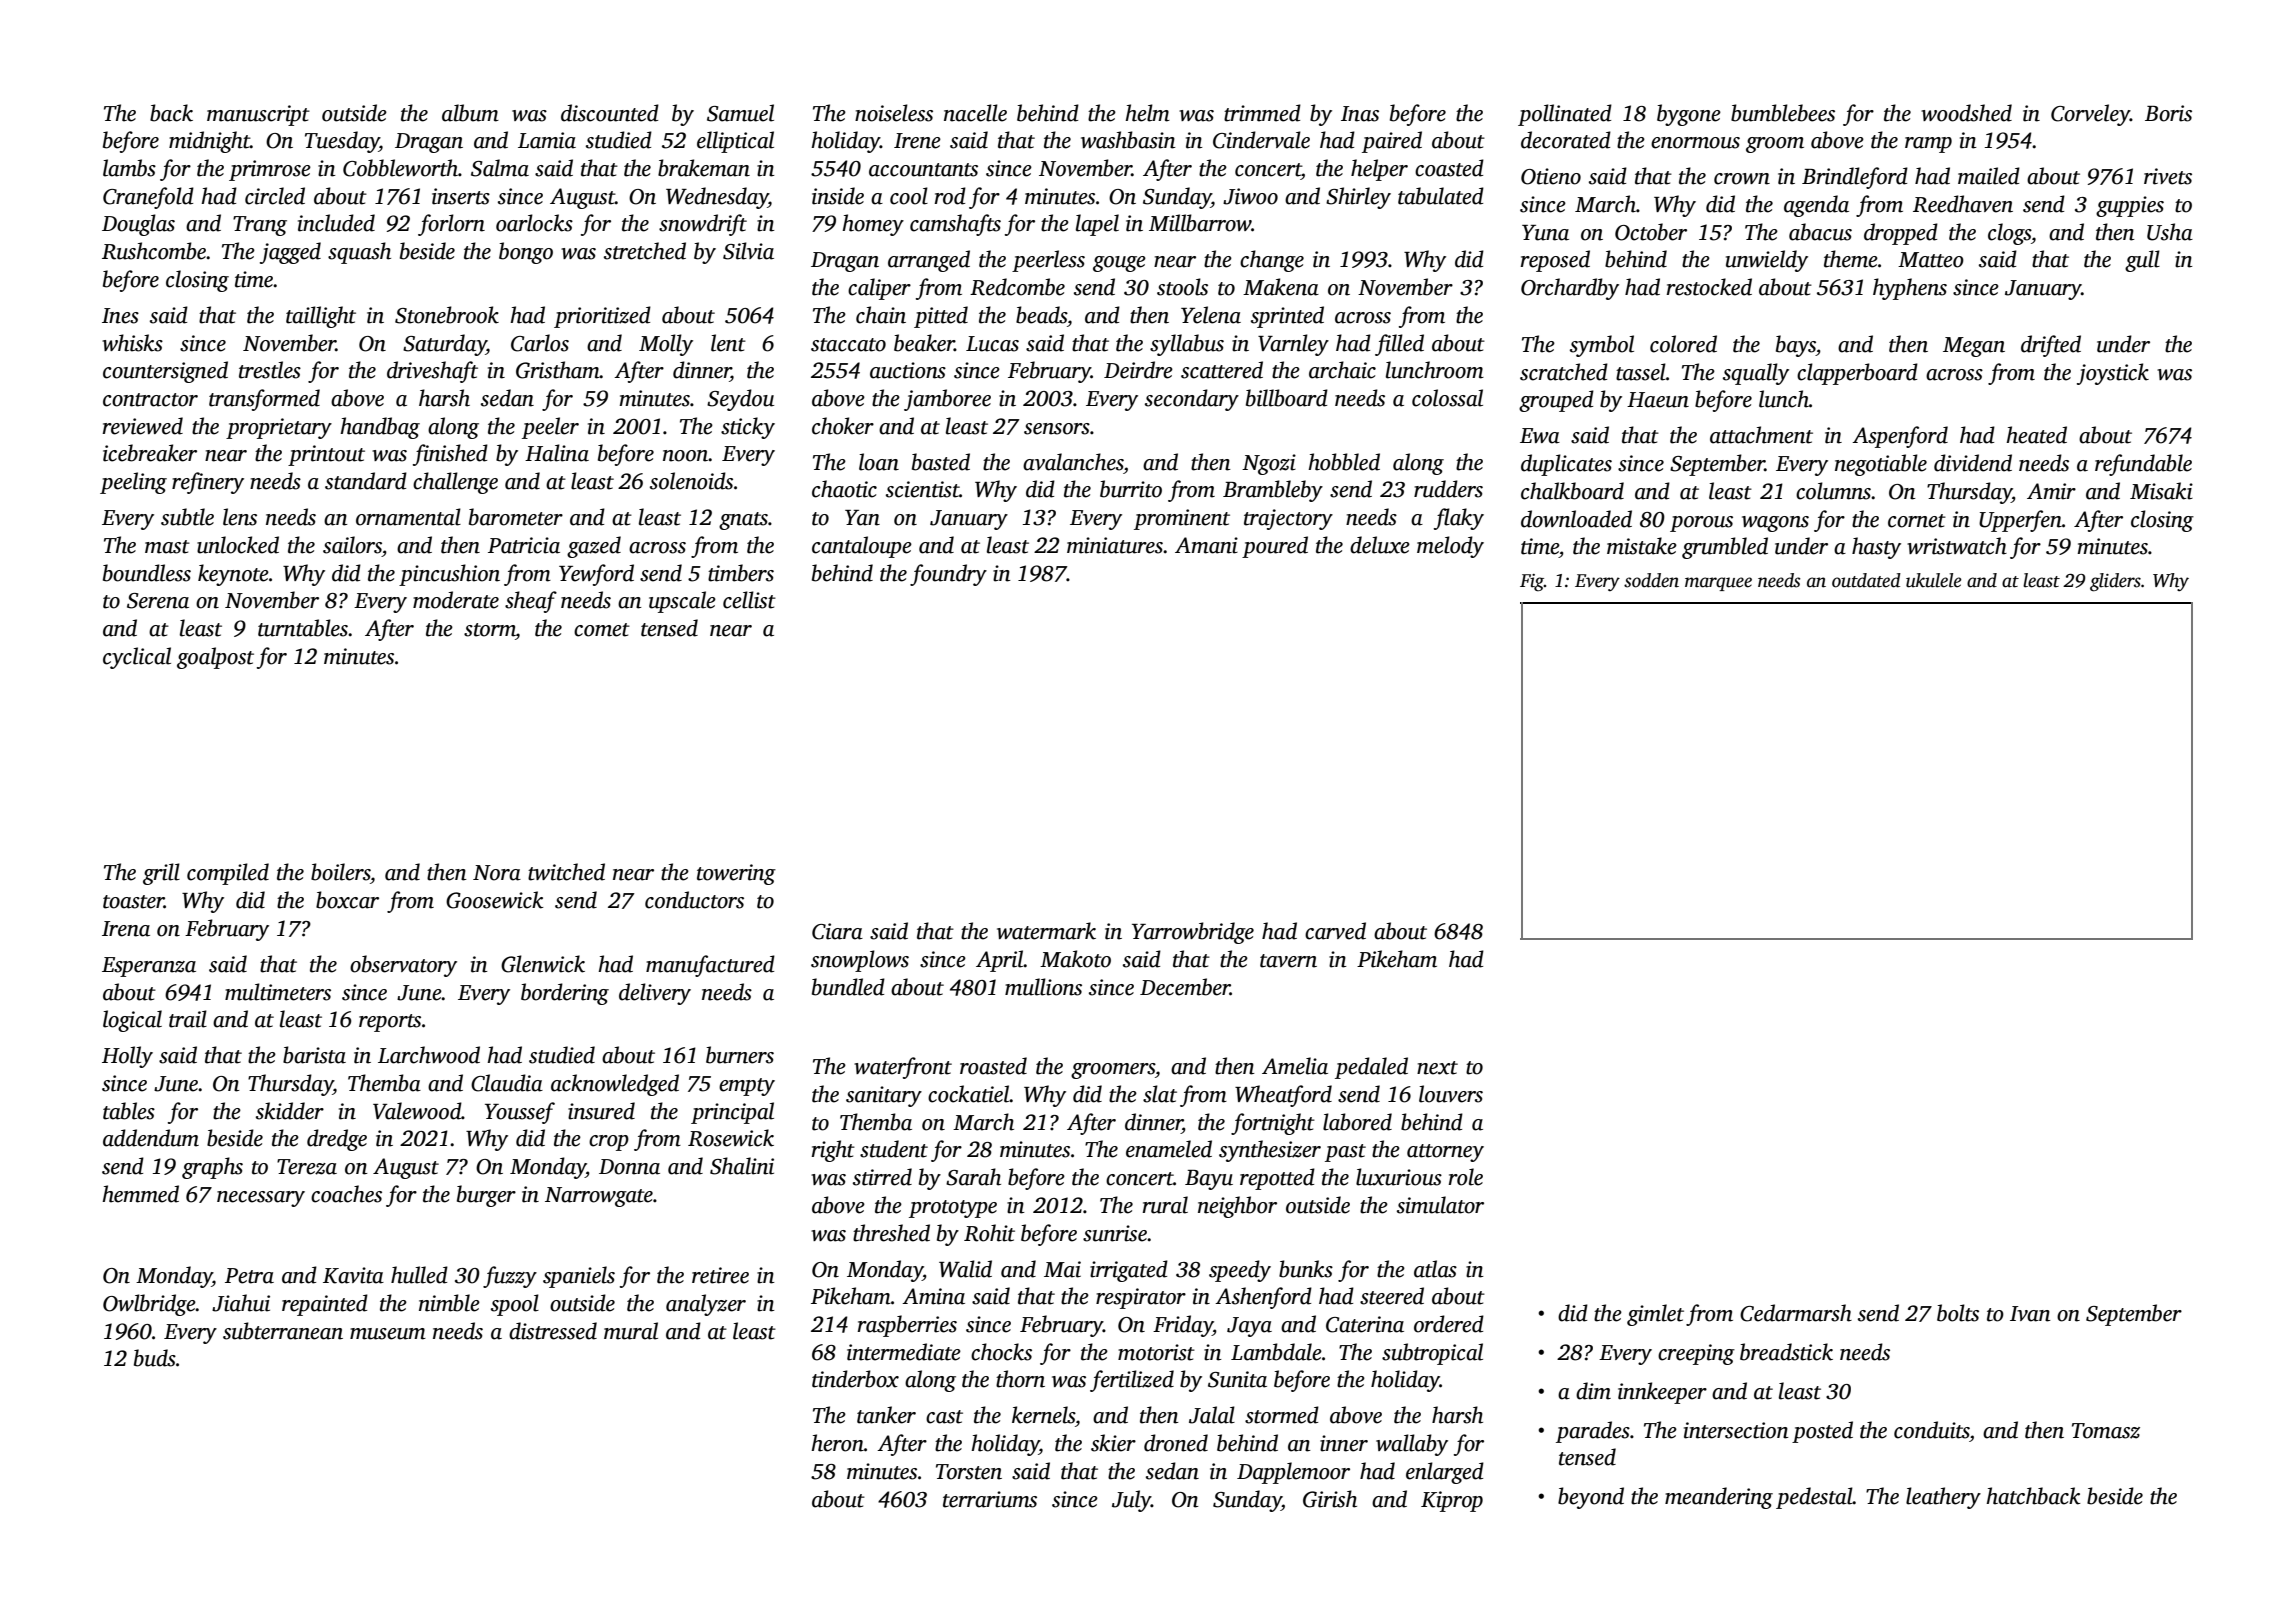 Image resolution: width=2295 pixels, height=1623 pixels. Describe the element at coordinates (1441, 196) in the screenshot. I see `tabulated` at that location.
